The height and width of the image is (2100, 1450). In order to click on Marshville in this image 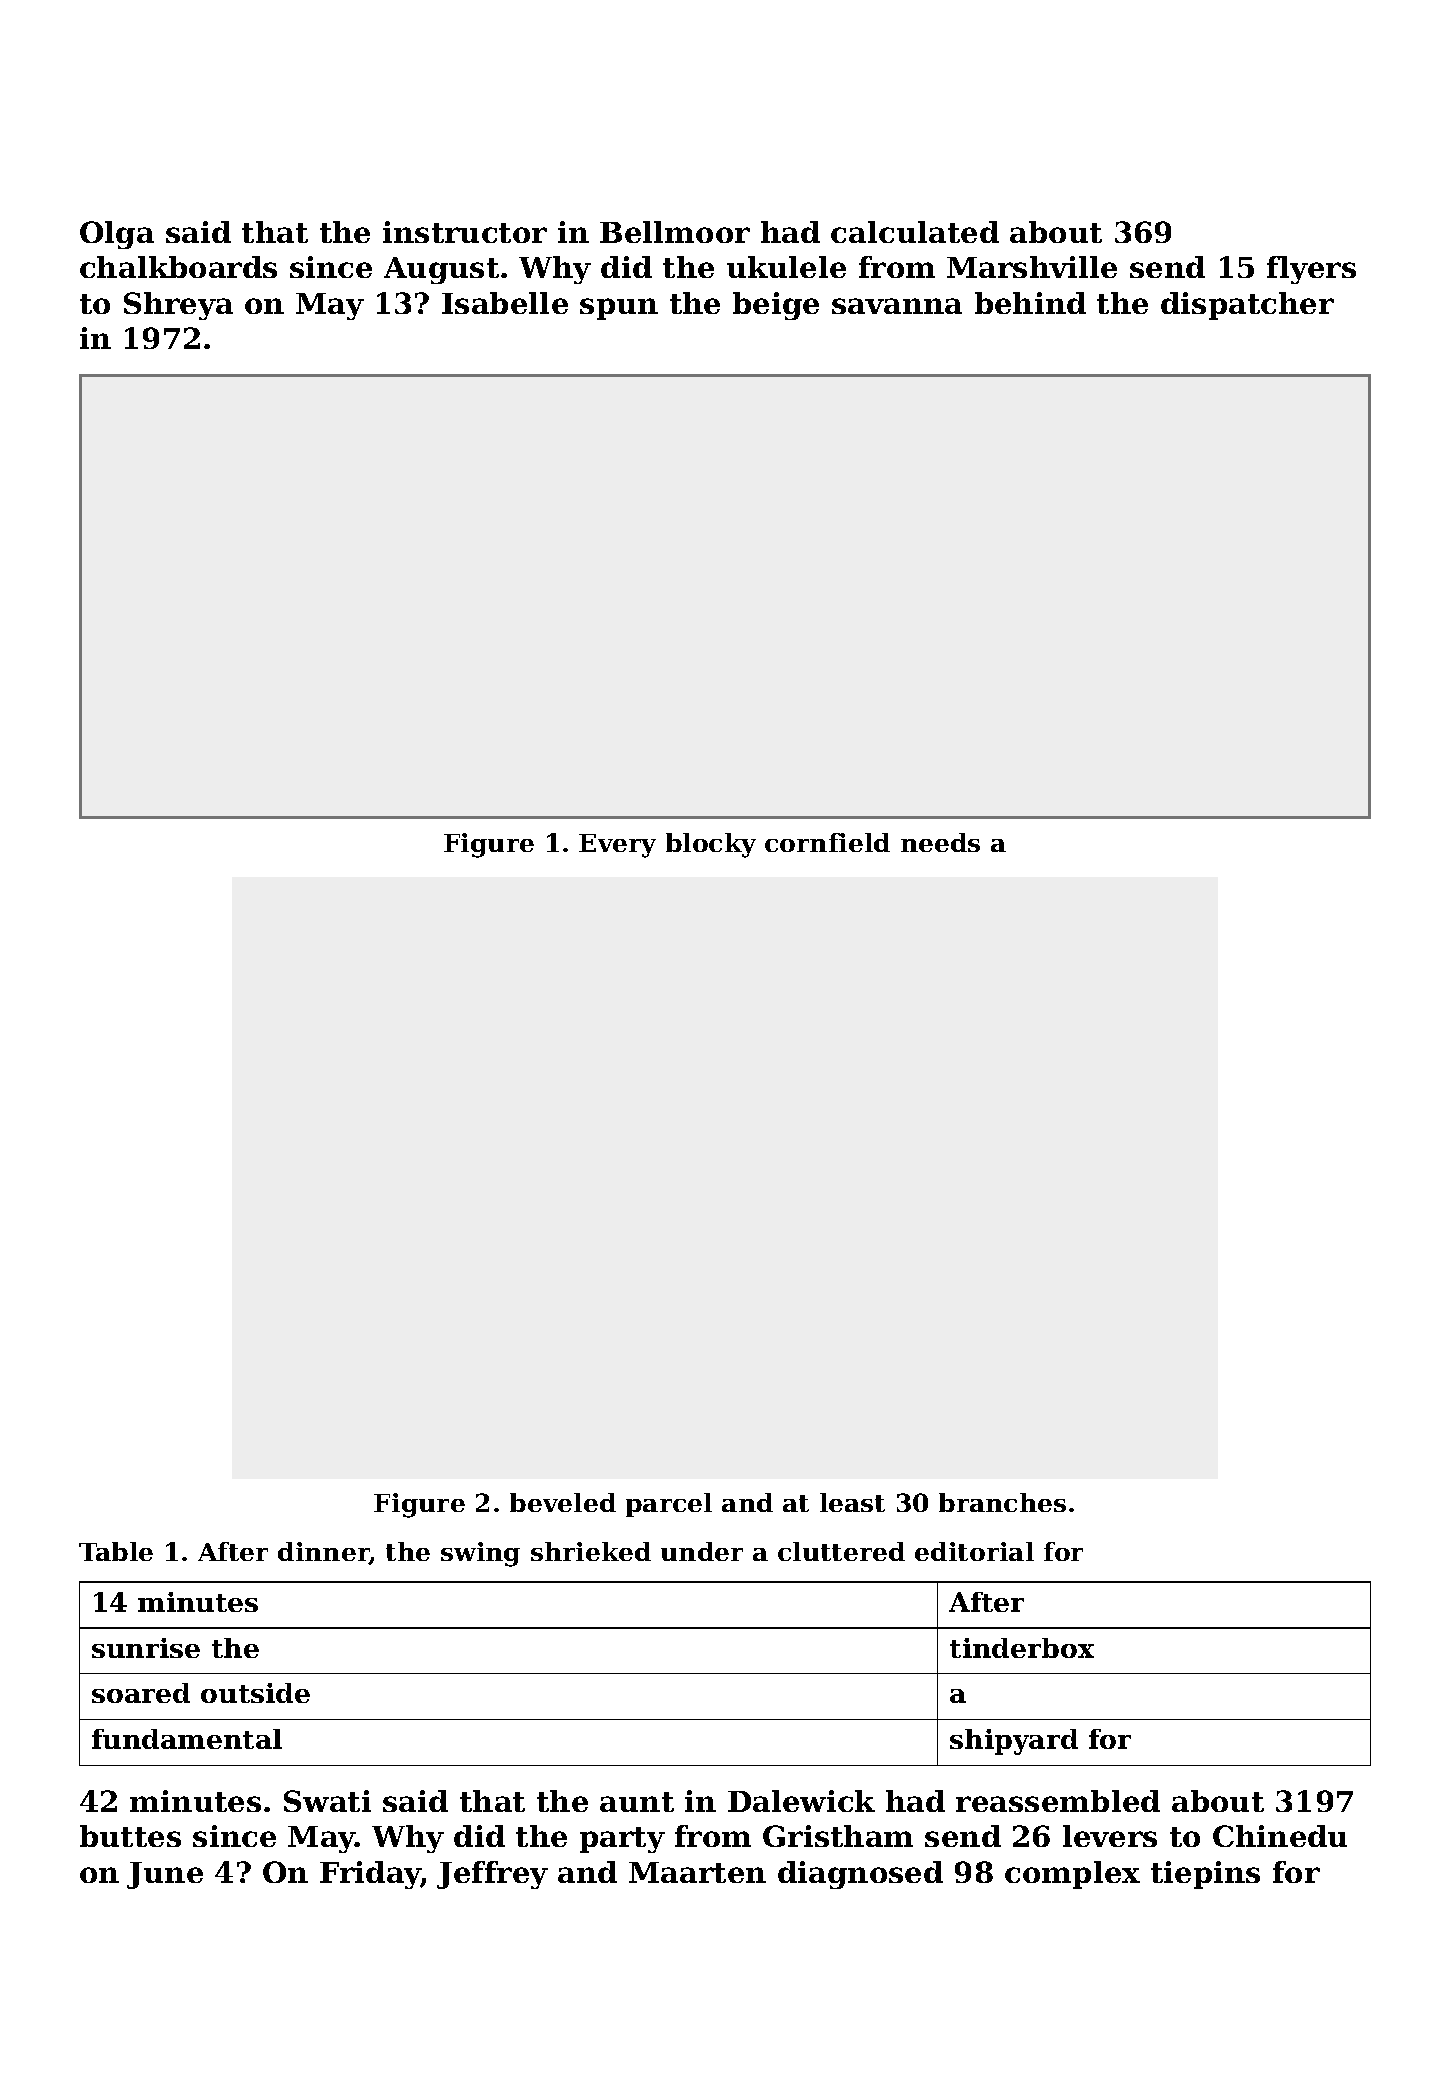, I will do `click(1032, 267)`.
